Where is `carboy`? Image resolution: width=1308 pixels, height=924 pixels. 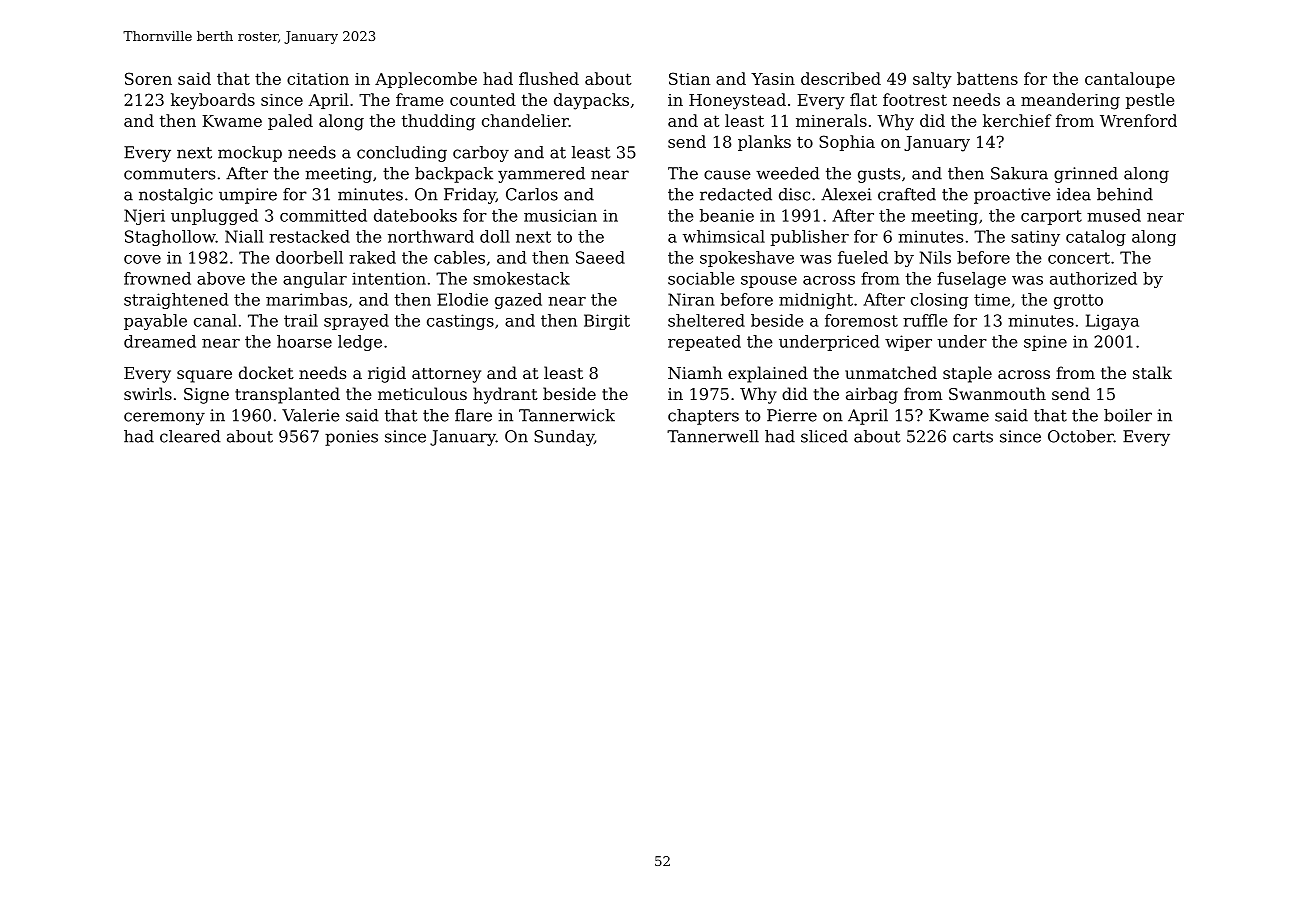
carboy is located at coordinates (481, 154).
